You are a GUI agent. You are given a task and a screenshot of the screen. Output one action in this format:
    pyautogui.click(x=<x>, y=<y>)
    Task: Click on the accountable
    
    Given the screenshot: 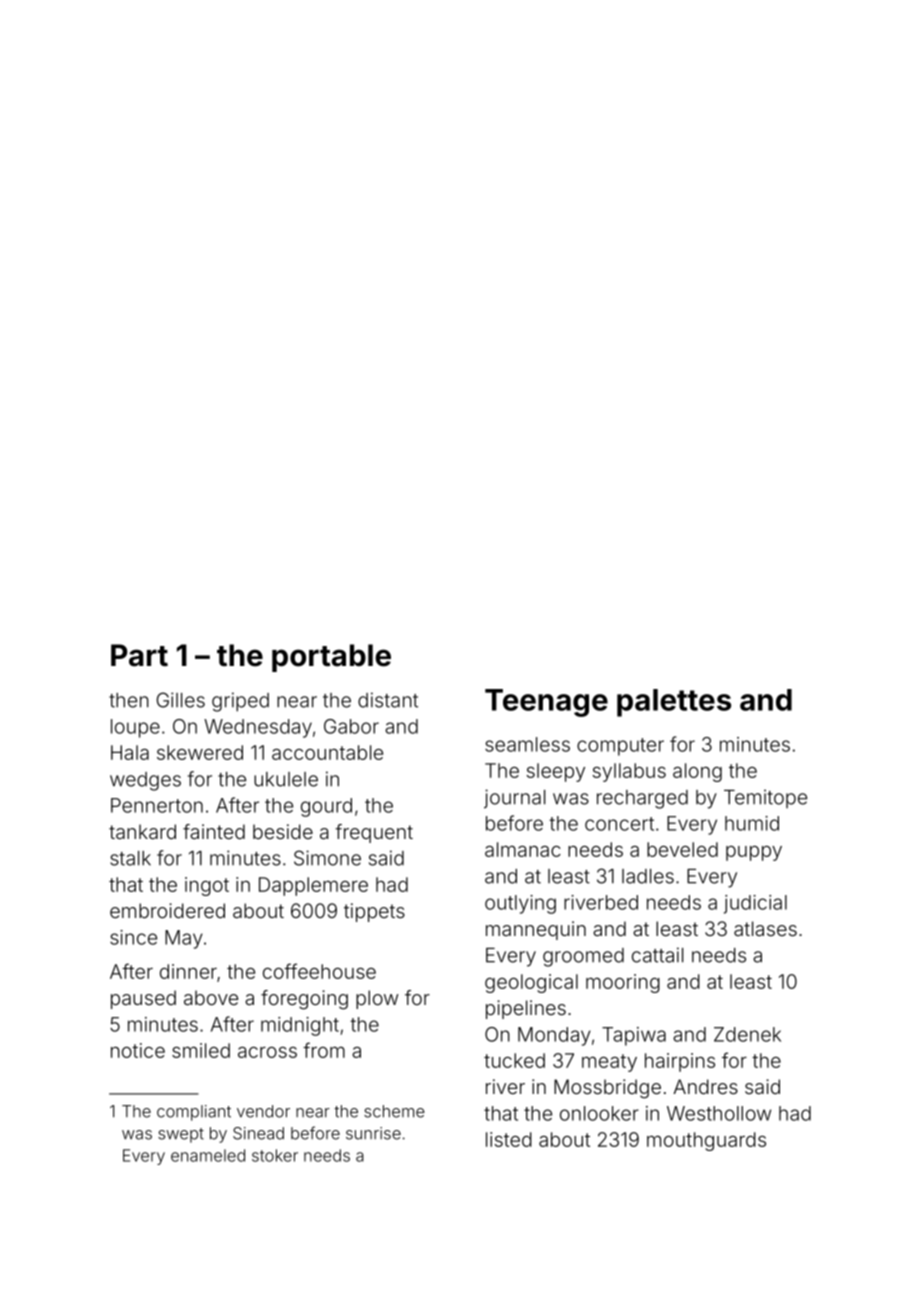 What is the action you would take?
    pyautogui.click(x=327, y=752)
